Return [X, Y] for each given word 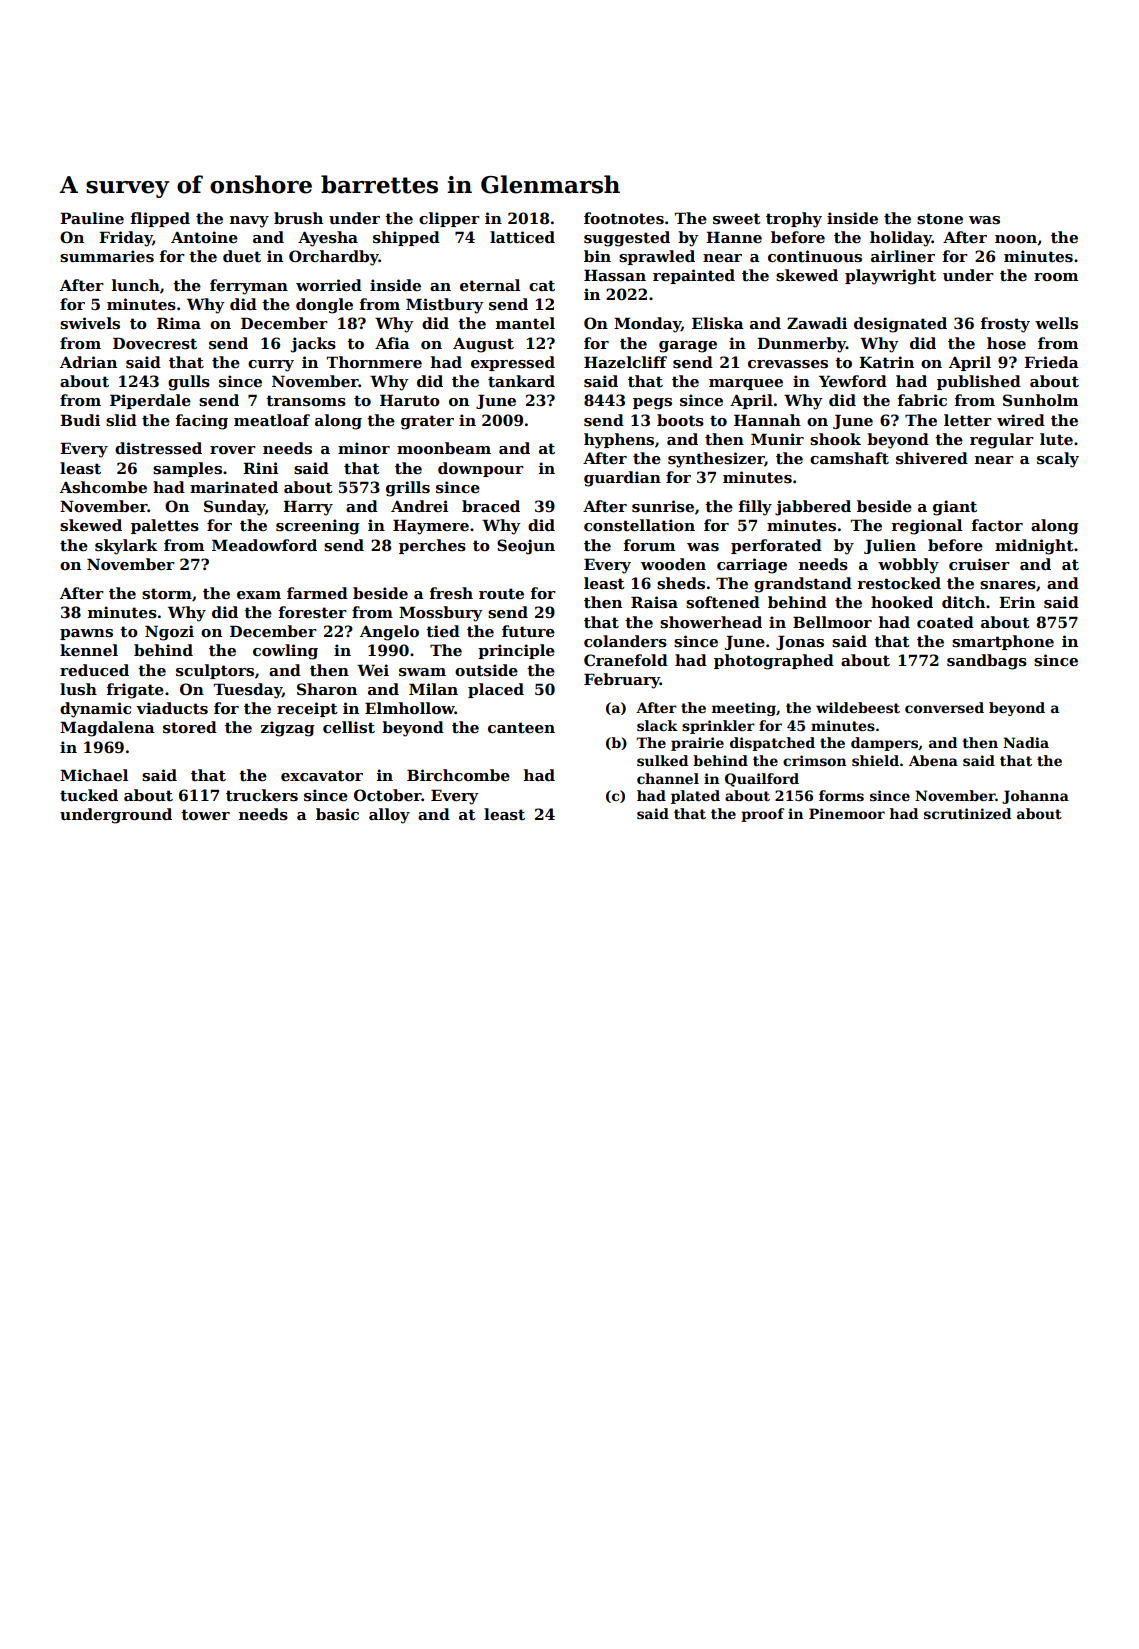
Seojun [526, 547]
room [1056, 277]
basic [337, 814]
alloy [389, 816]
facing [202, 422]
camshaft [849, 458]
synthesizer [716, 460]
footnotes [624, 218]
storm [167, 593]
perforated [776, 546]
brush [298, 218]
